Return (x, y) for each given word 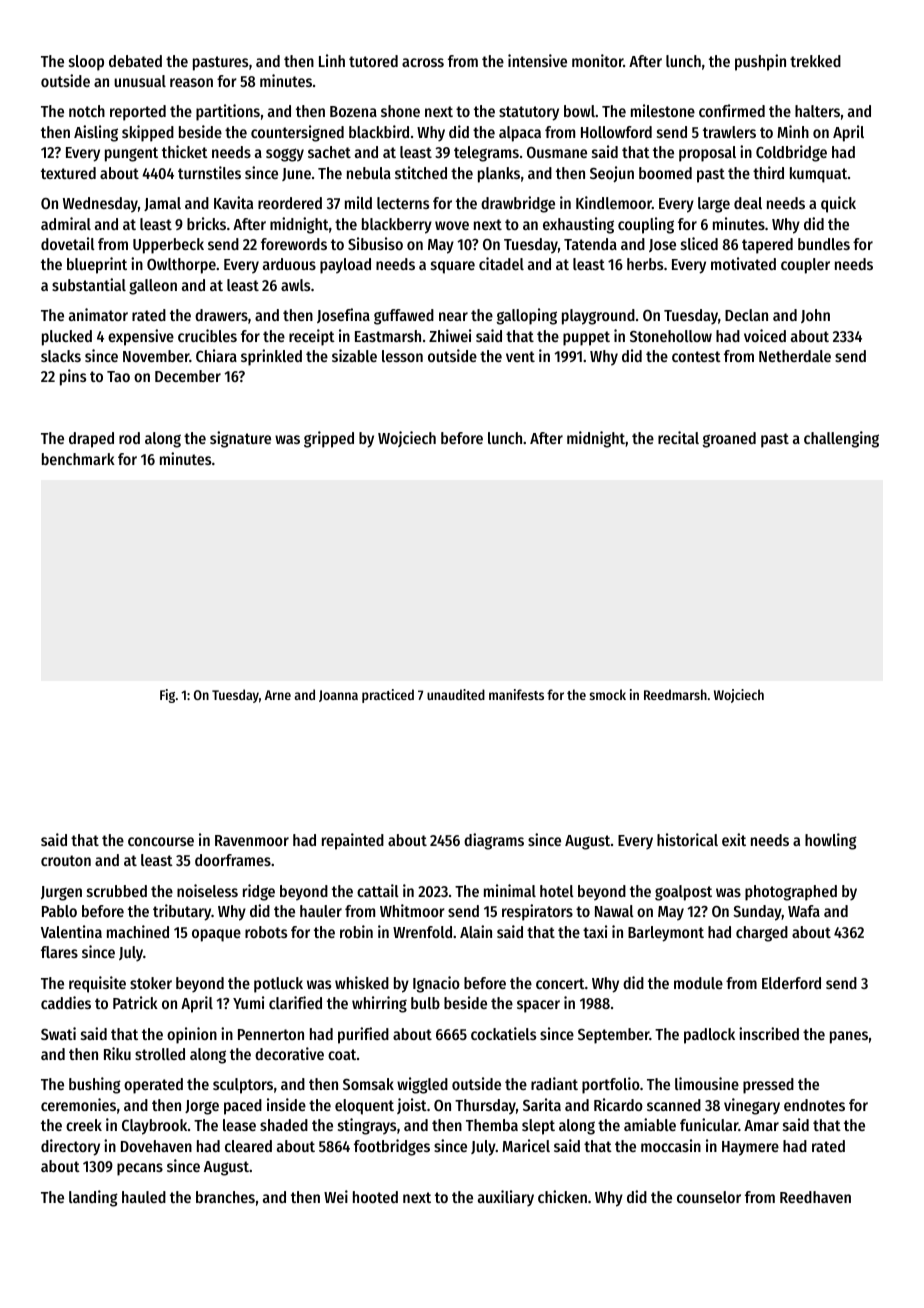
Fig (167, 696)
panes (849, 1037)
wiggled (422, 1085)
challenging (841, 439)
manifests (516, 694)
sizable (354, 355)
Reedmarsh (675, 694)
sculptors (243, 1086)
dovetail (68, 243)
